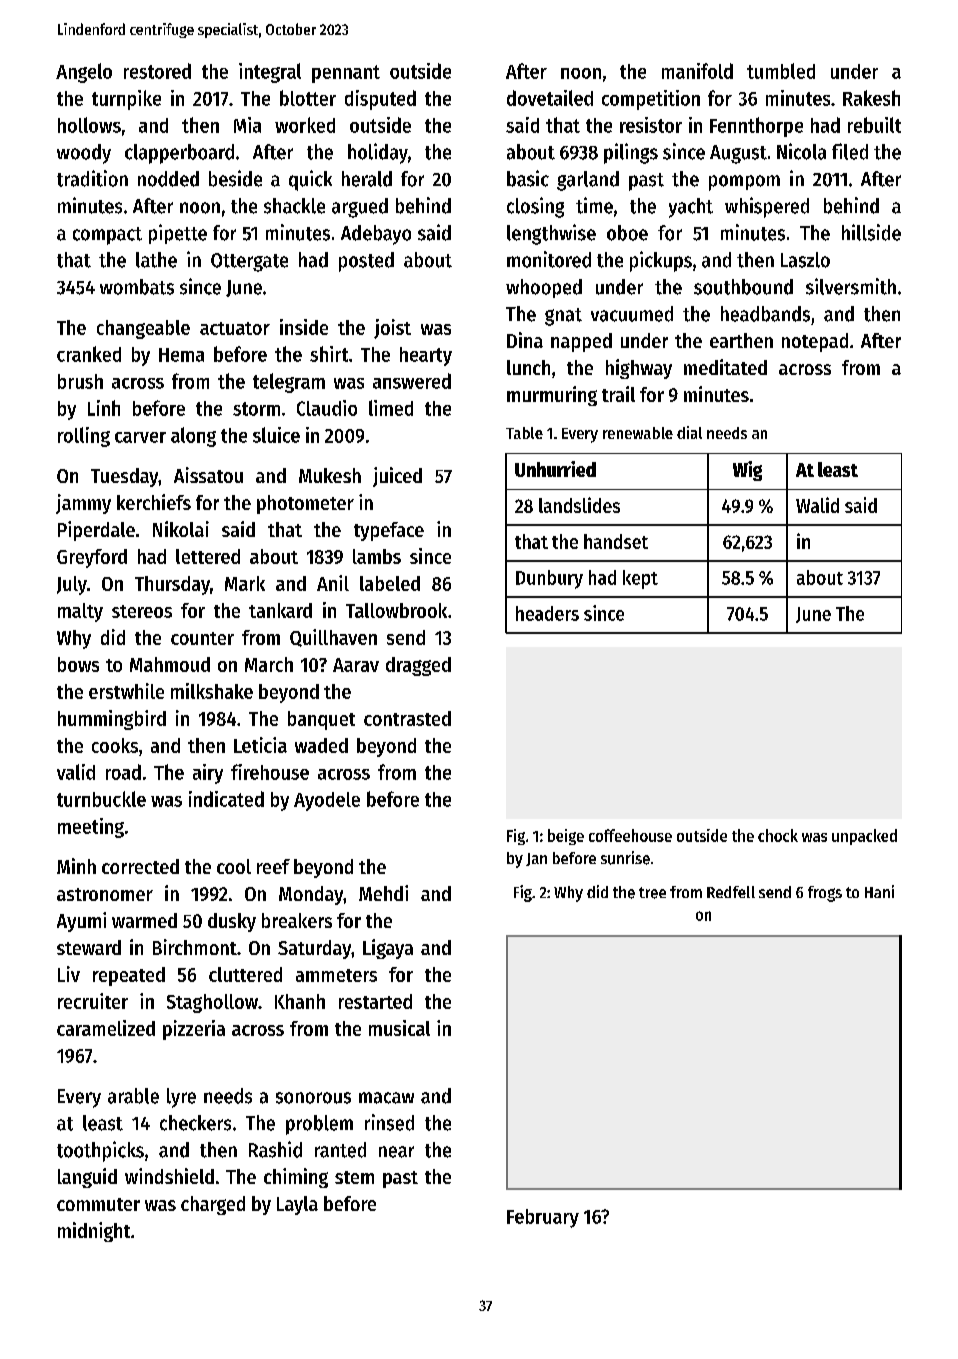 Image resolution: width=958 pixels, height=1359 pixels. What do you see at coordinates (543, 1218) in the document?
I see `February` at bounding box center [543, 1218].
